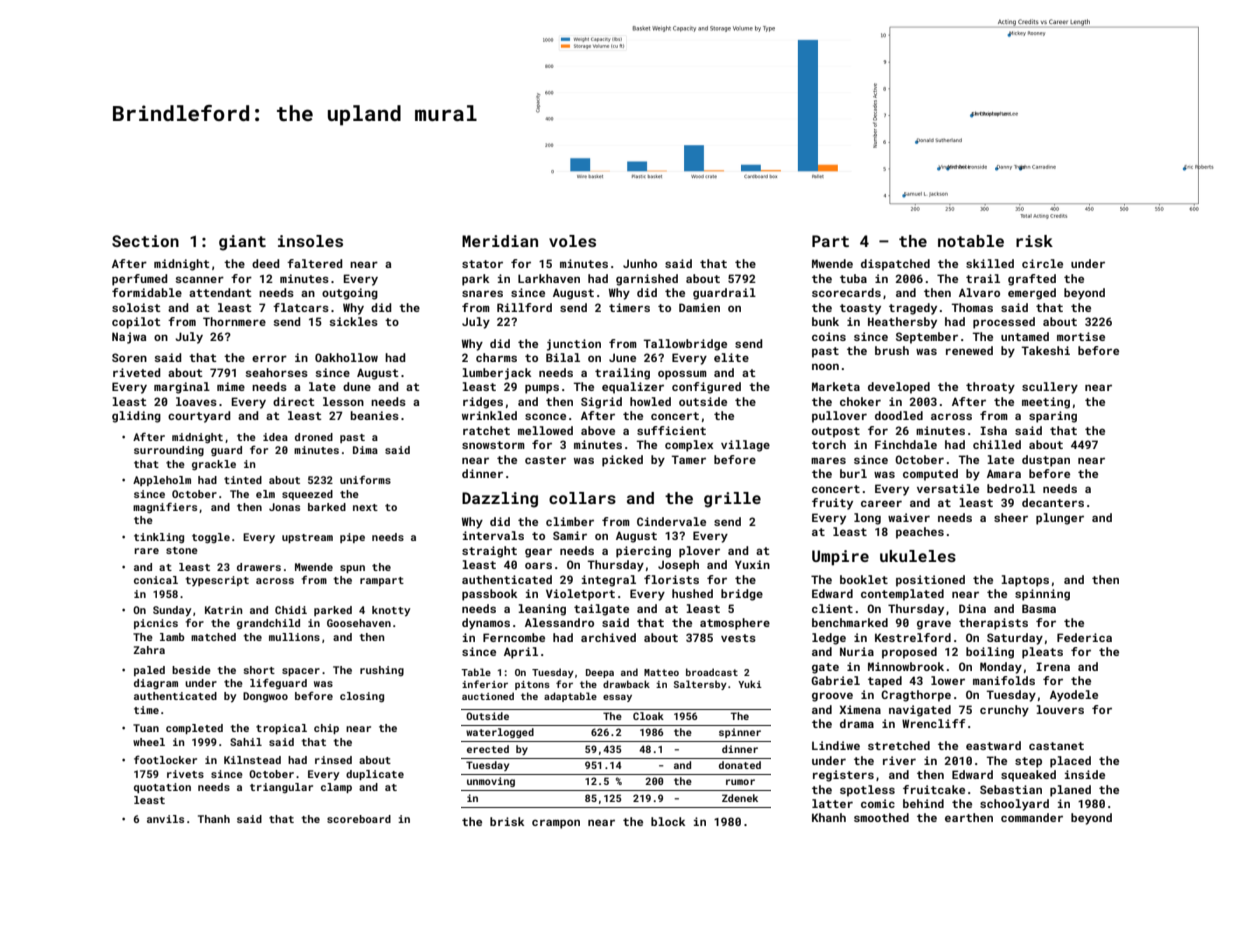  I want to click on bedroll, so click(1011, 488).
